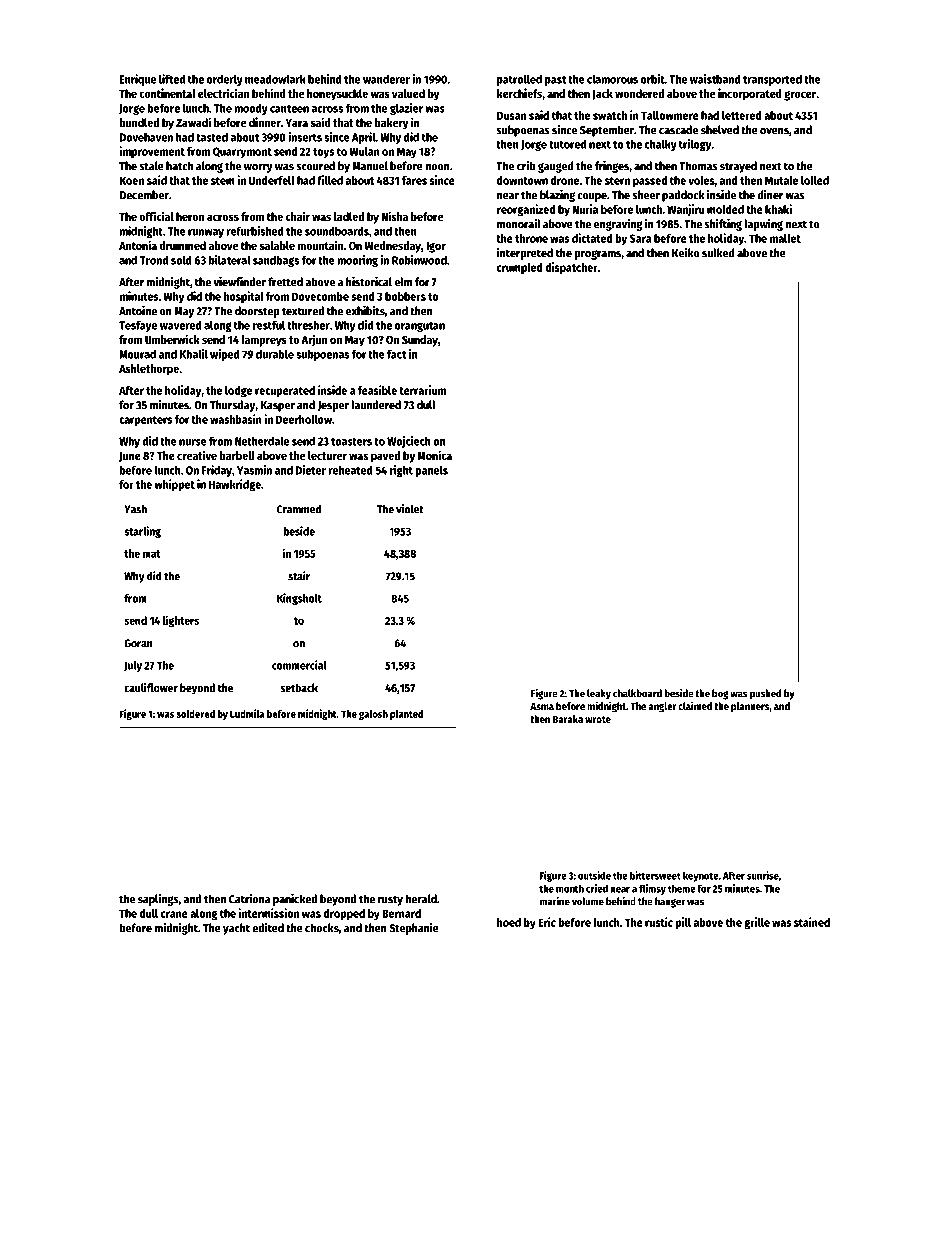  What do you see at coordinates (232, 406) in the screenshot?
I see `Thursday` at bounding box center [232, 406].
